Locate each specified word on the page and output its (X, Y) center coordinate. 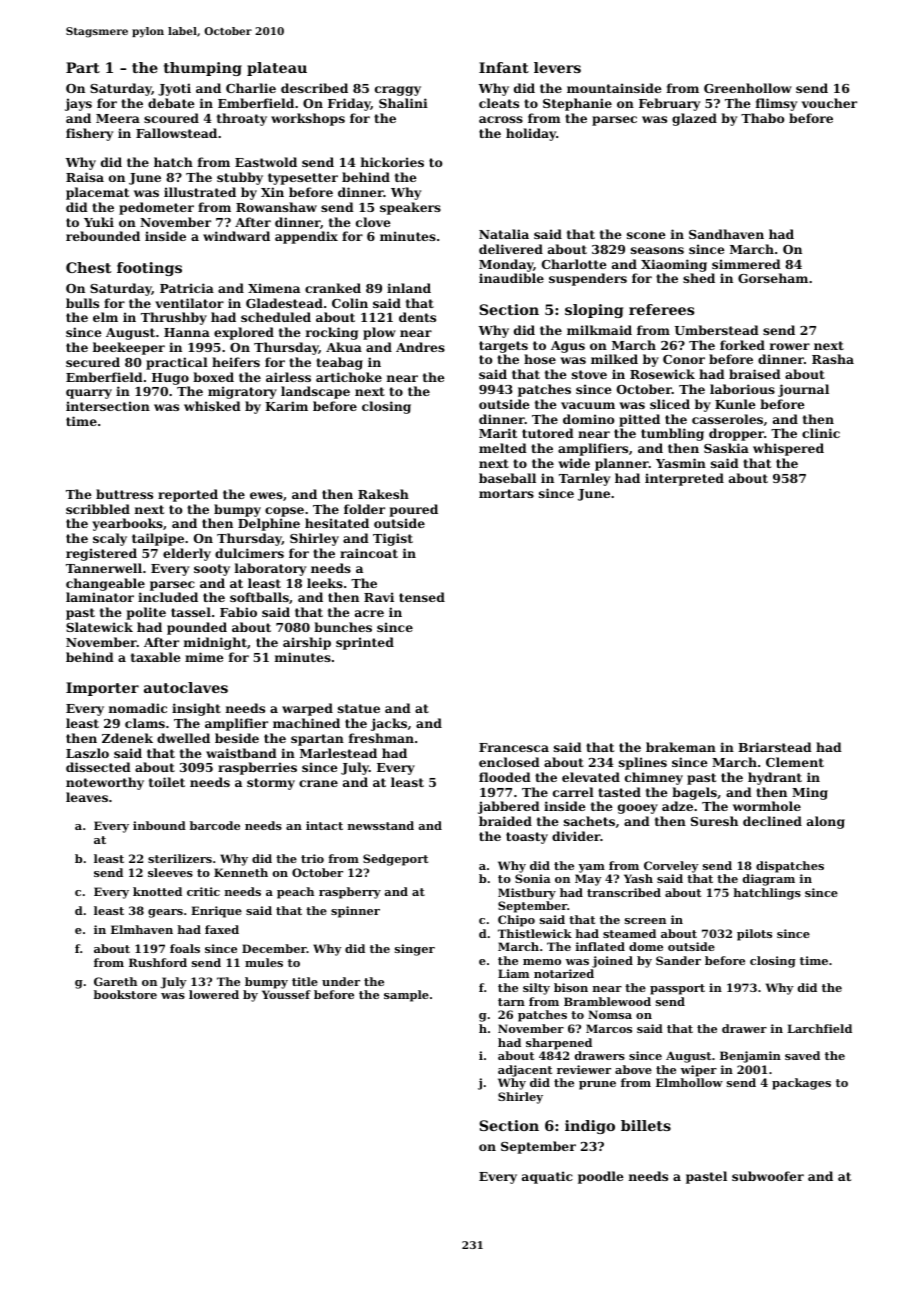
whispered (788, 449)
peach (295, 893)
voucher (829, 103)
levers (557, 67)
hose (540, 359)
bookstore (125, 994)
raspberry (350, 893)
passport (677, 989)
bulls (82, 303)
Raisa (85, 177)
